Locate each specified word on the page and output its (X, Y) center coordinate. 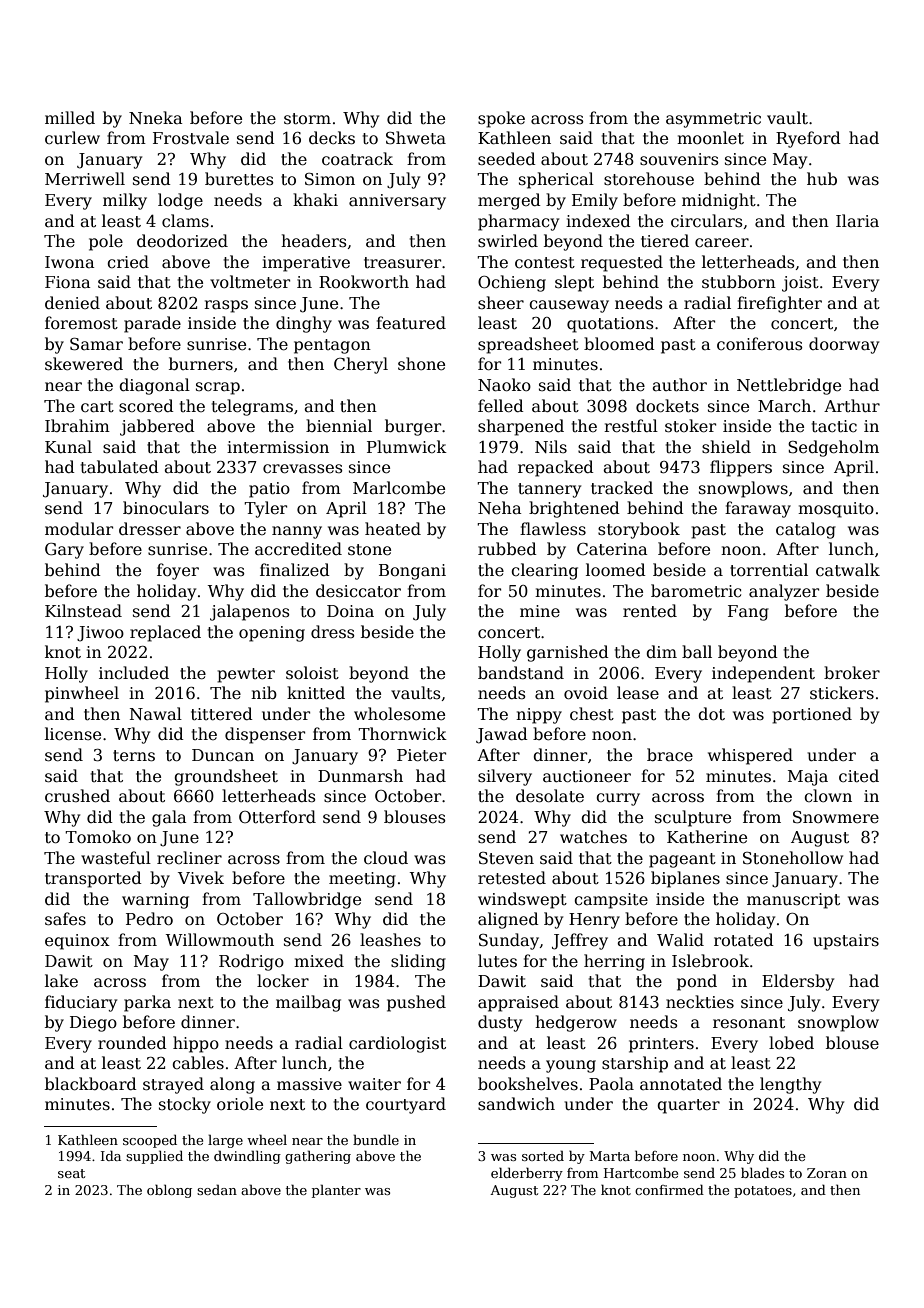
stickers (842, 693)
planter (336, 1191)
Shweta (416, 138)
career (722, 243)
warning (155, 901)
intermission (278, 447)
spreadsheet (528, 345)
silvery (505, 777)
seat (71, 1173)
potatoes (763, 1192)
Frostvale (191, 138)
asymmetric (713, 120)
